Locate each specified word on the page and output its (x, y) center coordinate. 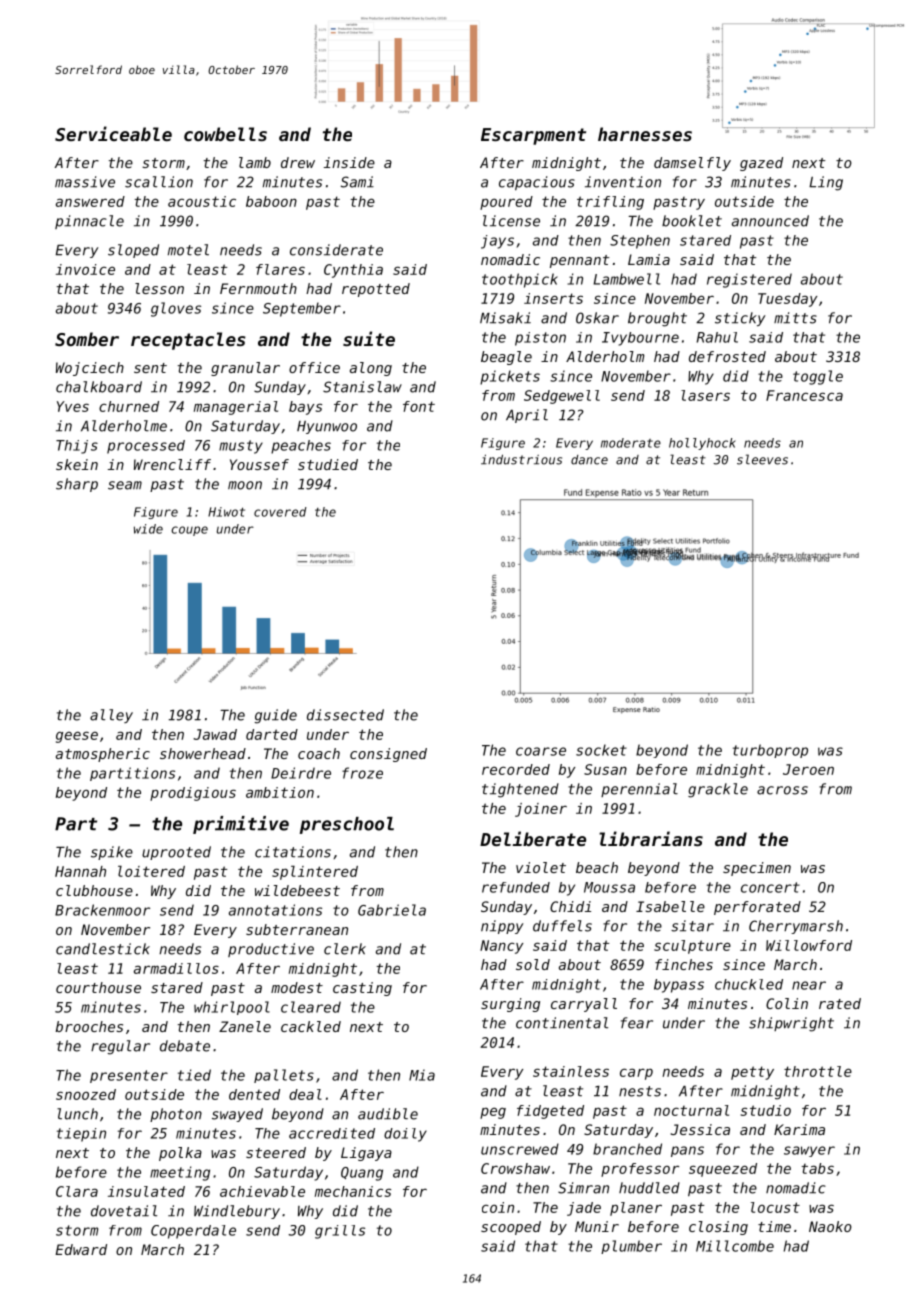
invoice (85, 269)
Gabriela (392, 910)
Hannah (80, 871)
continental (562, 1023)
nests (640, 1091)
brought (657, 319)
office (314, 367)
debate (185, 1046)
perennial (639, 790)
